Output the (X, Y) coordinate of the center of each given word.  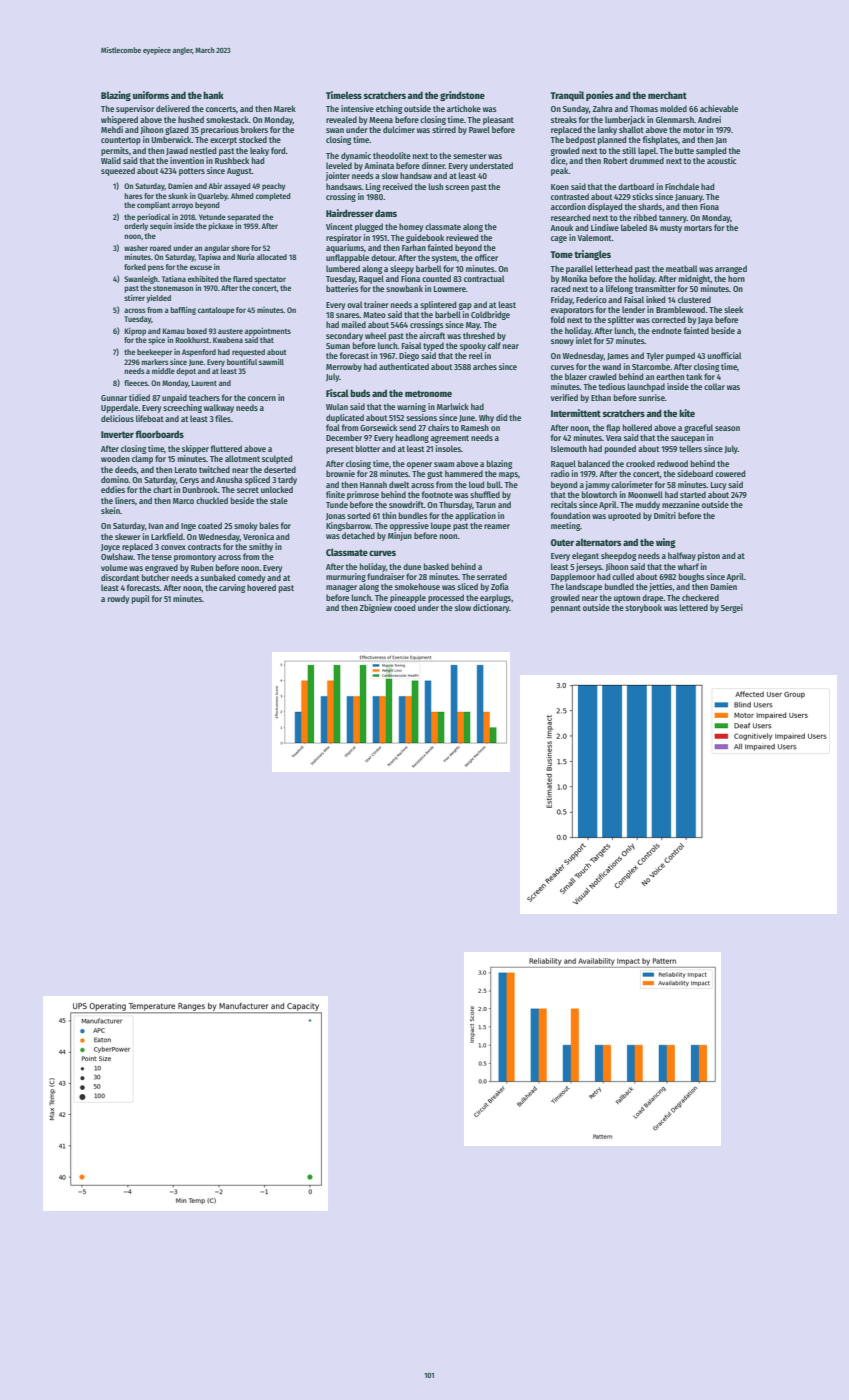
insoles (448, 448)
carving (232, 588)
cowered (730, 473)
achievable (719, 108)
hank (213, 95)
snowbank (404, 288)
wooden (115, 458)
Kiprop (135, 332)
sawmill (271, 362)
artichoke (464, 108)
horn (736, 278)
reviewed (462, 237)
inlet (584, 340)
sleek (733, 309)
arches (485, 366)
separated (243, 218)
